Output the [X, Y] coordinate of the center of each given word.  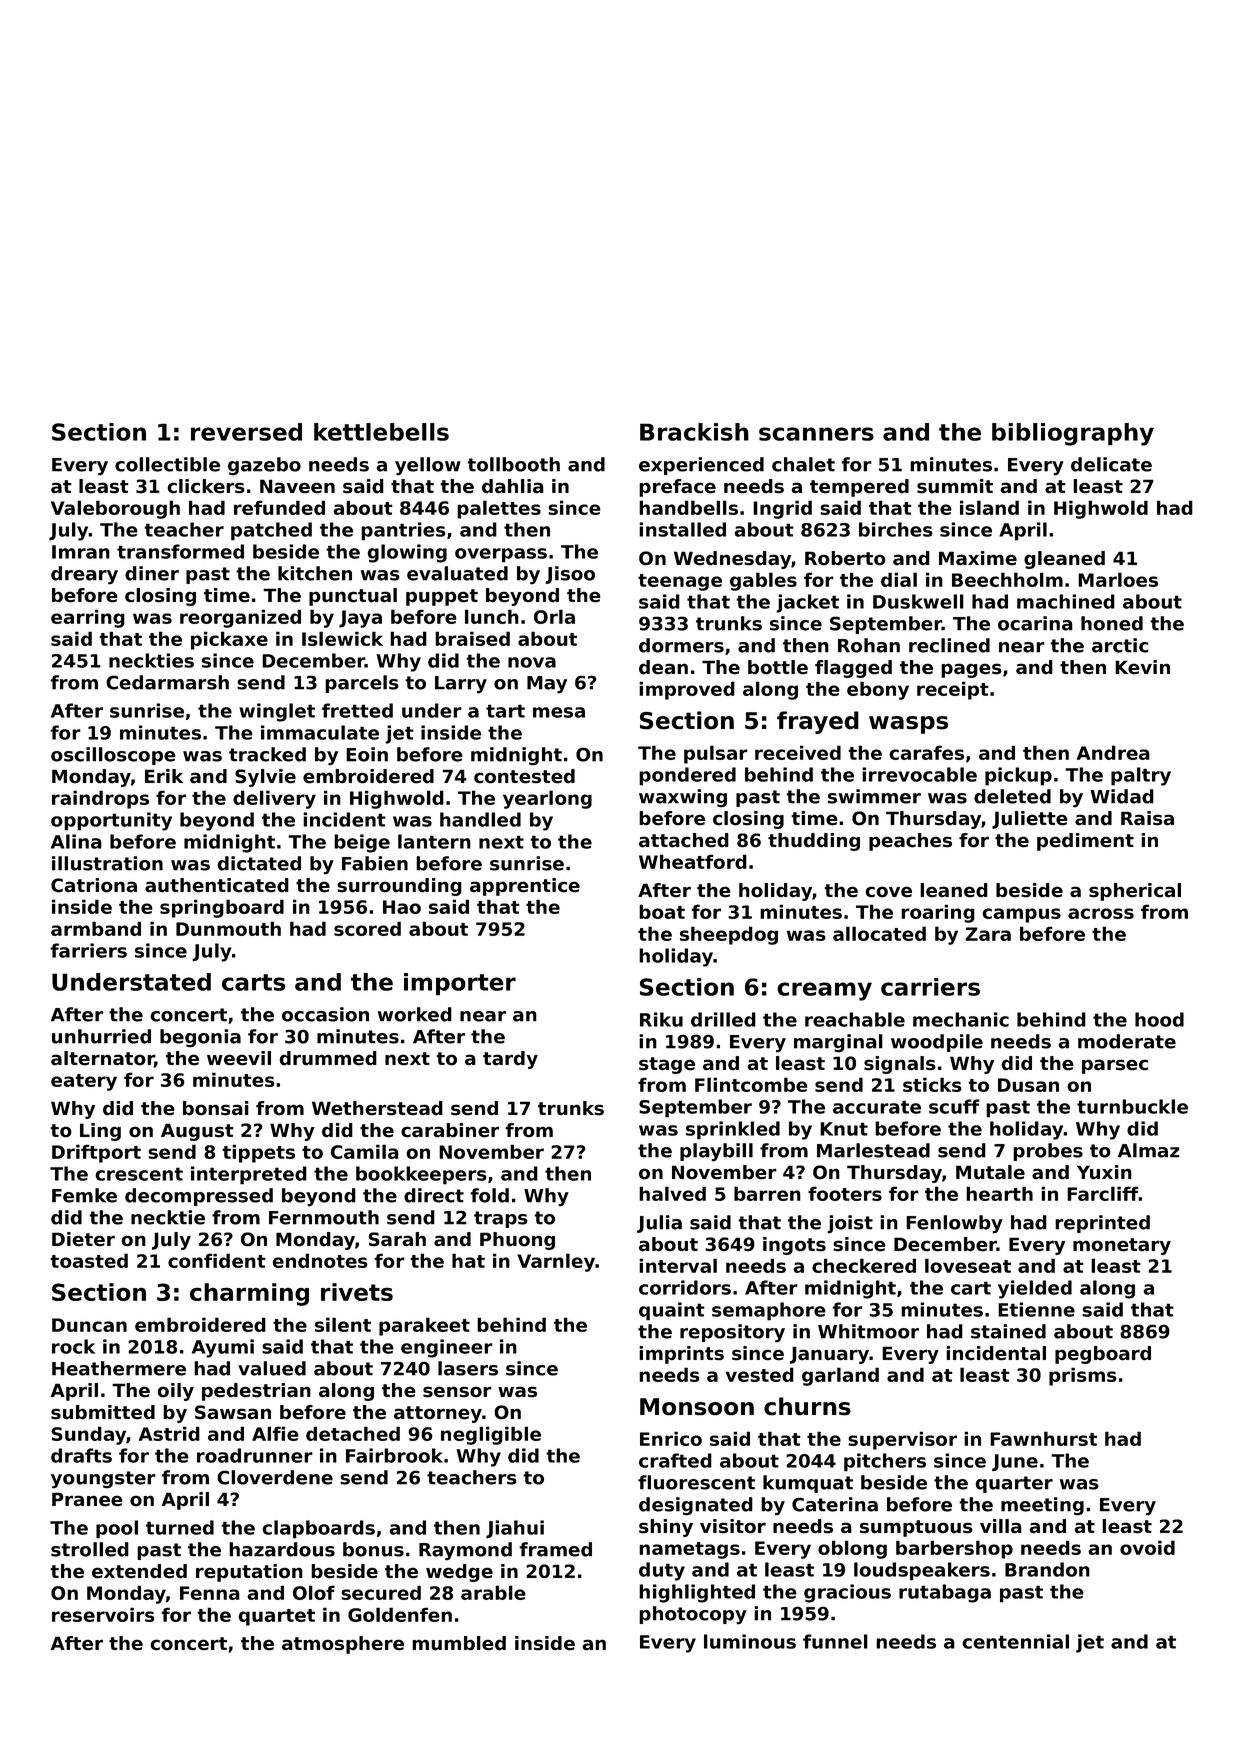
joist [850, 1224]
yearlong [547, 799]
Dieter [83, 1239]
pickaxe [229, 640]
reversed [246, 432]
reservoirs [103, 1614]
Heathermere [119, 1368]
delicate [1111, 464]
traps [501, 1219]
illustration [107, 863]
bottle [778, 667]
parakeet [424, 1326]
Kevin [1142, 667]
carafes [926, 752]
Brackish [694, 432]
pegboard [1103, 1355]
